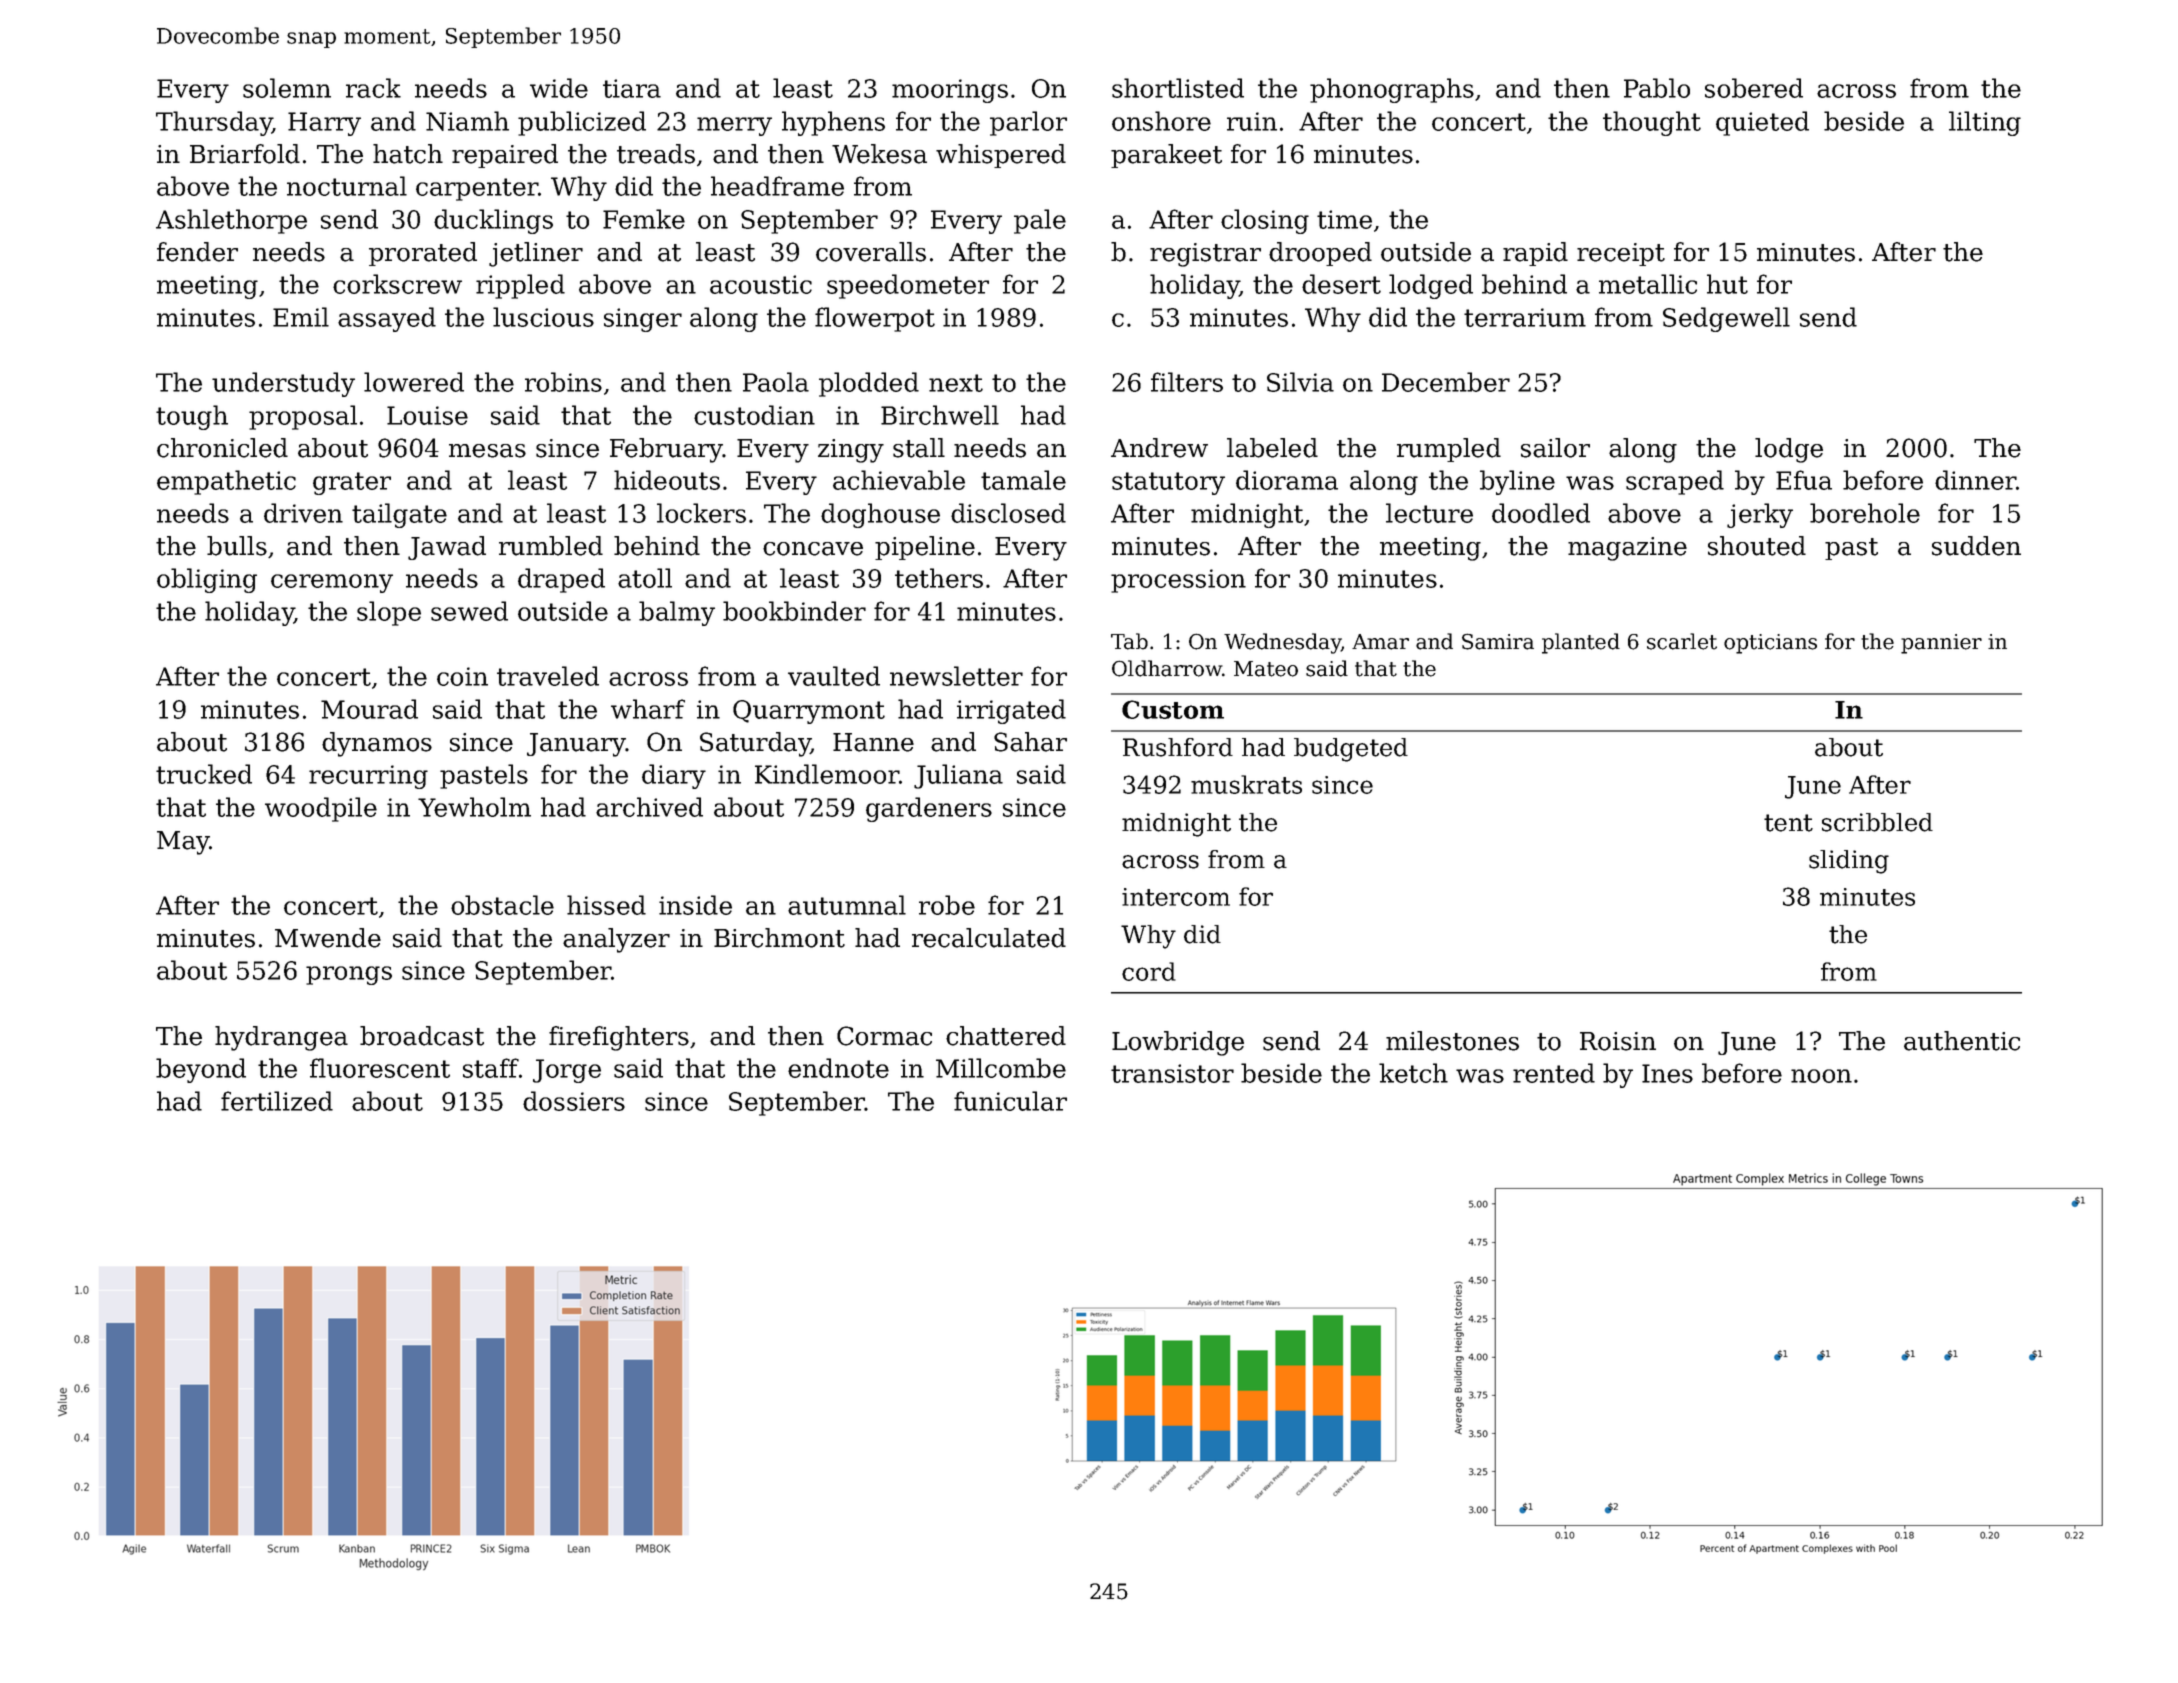 This screenshot has width=2178, height=1683. Describe the element at coordinates (277, 1101) in the screenshot. I see `fertilized` at that location.
